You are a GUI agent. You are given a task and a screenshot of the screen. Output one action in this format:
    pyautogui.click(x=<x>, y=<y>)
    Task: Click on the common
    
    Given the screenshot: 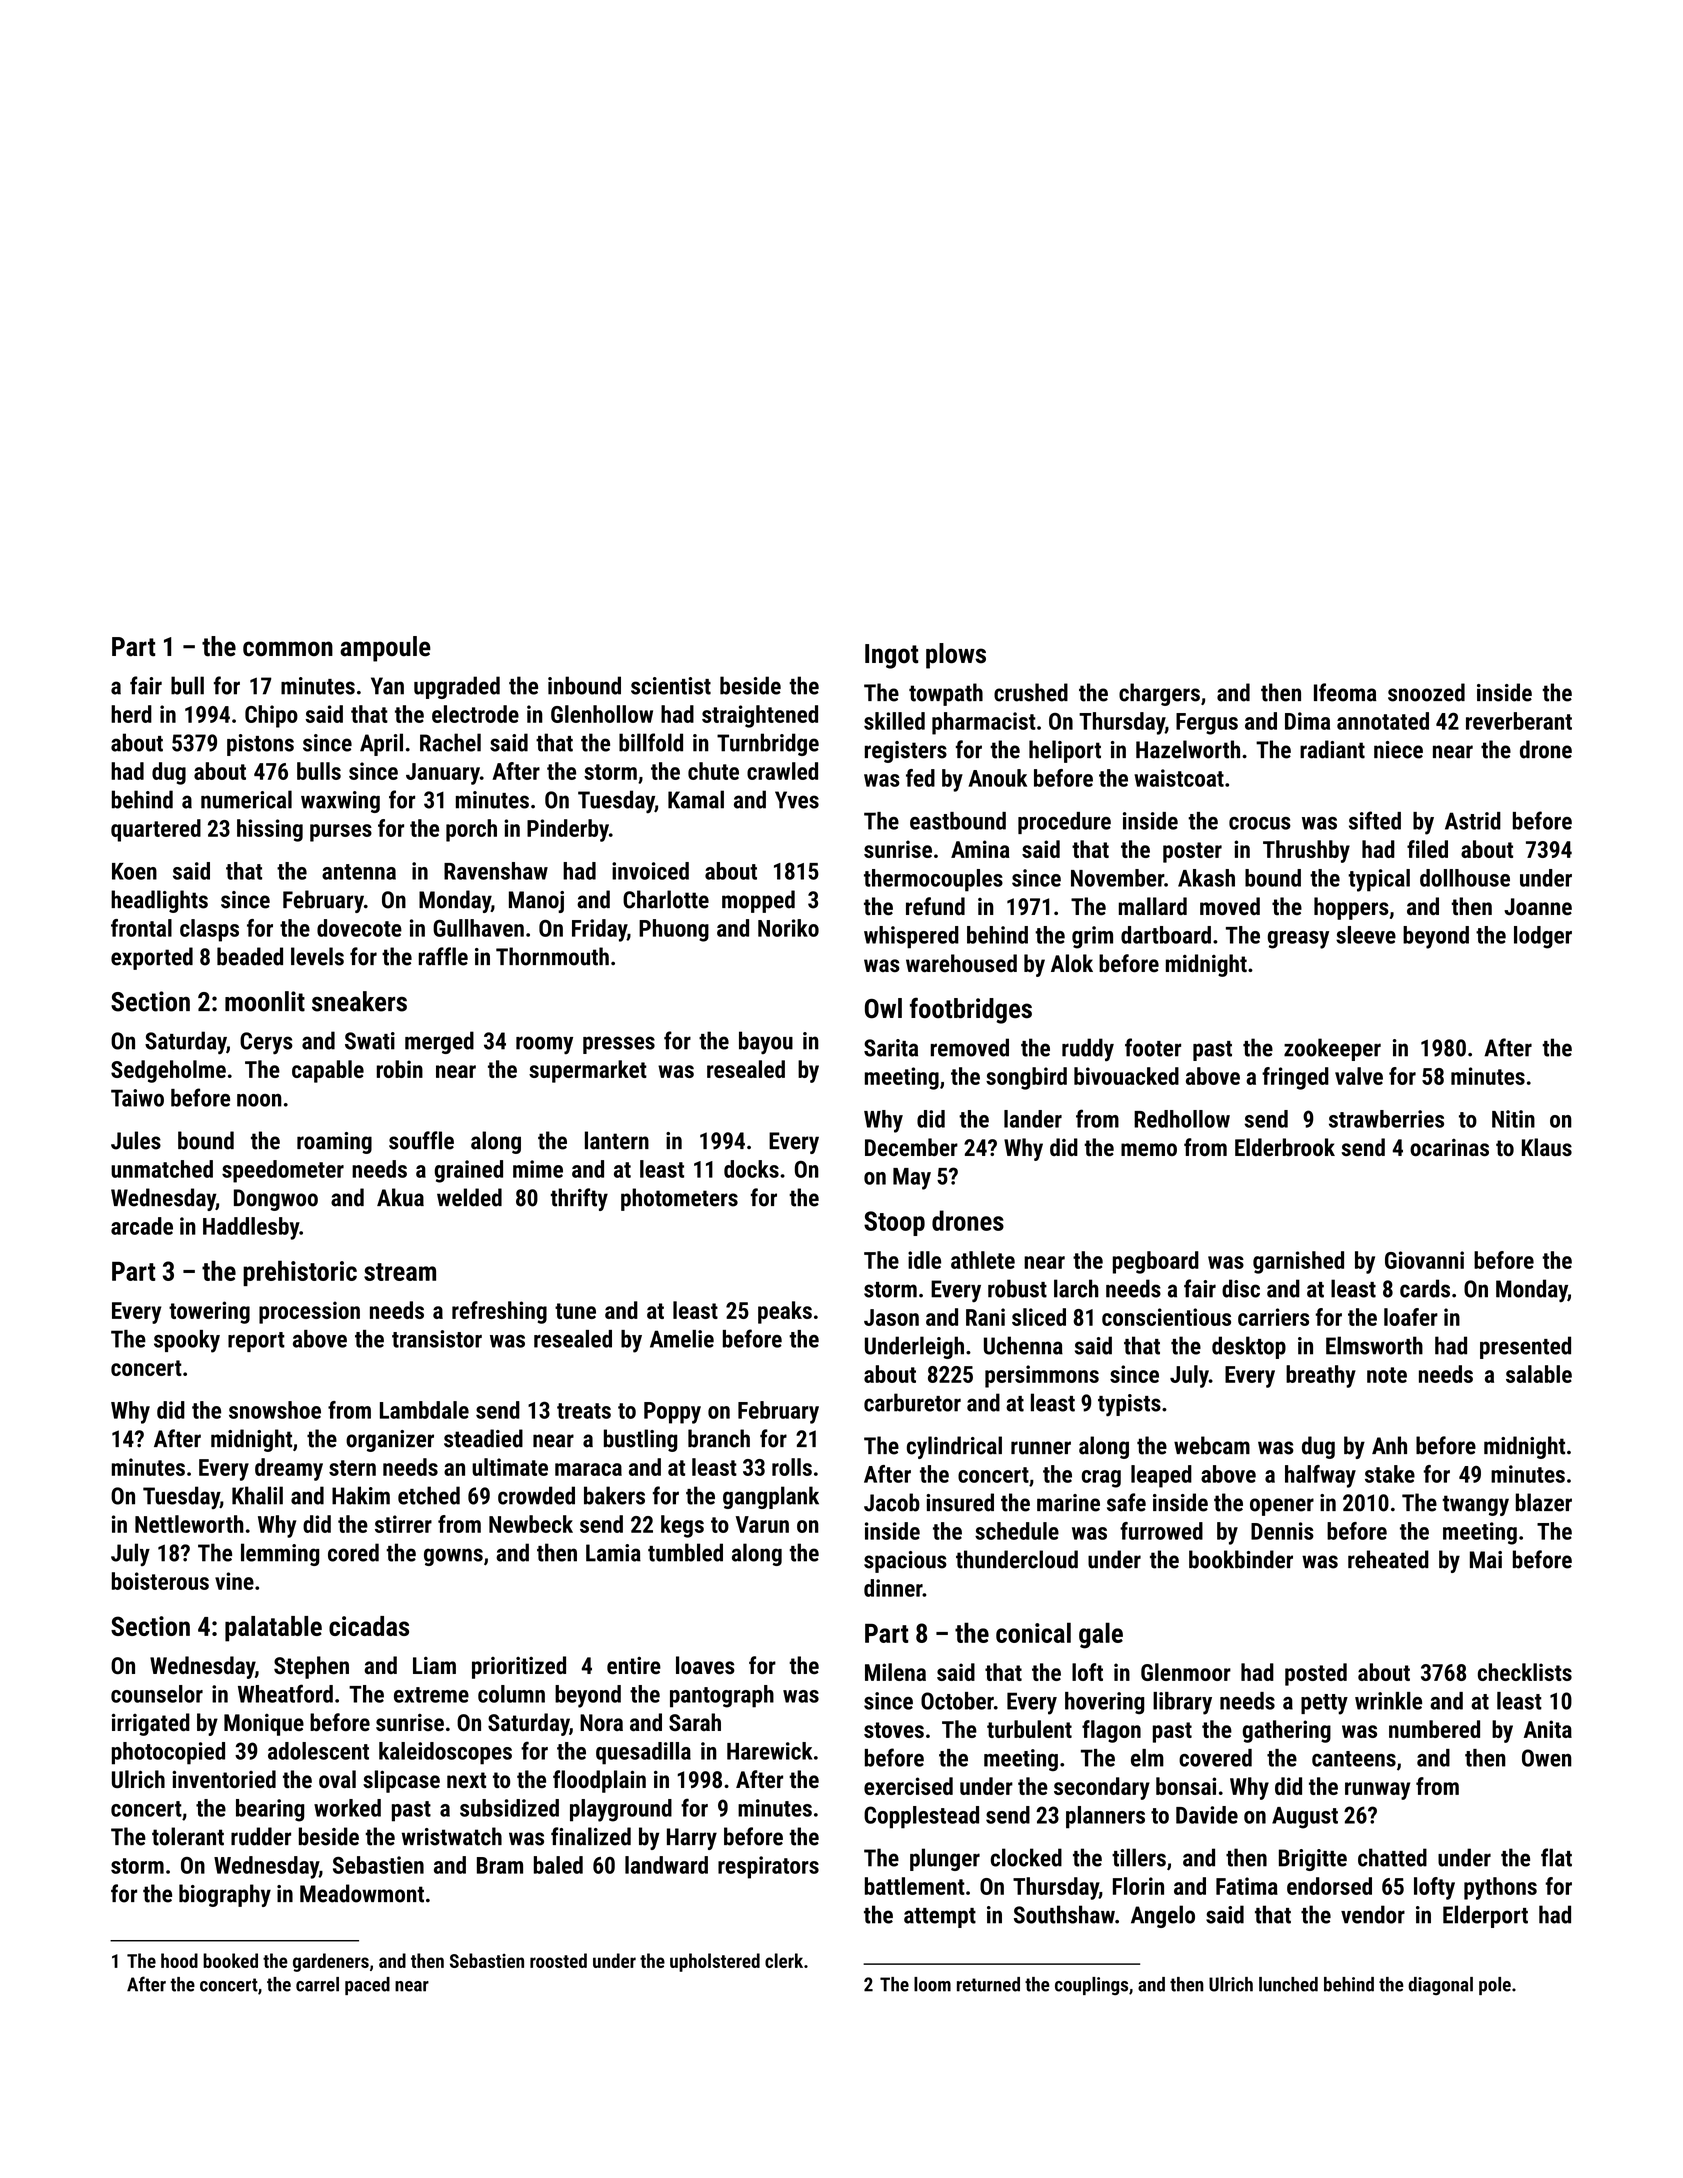 What is the action you would take?
    pyautogui.click(x=288, y=649)
